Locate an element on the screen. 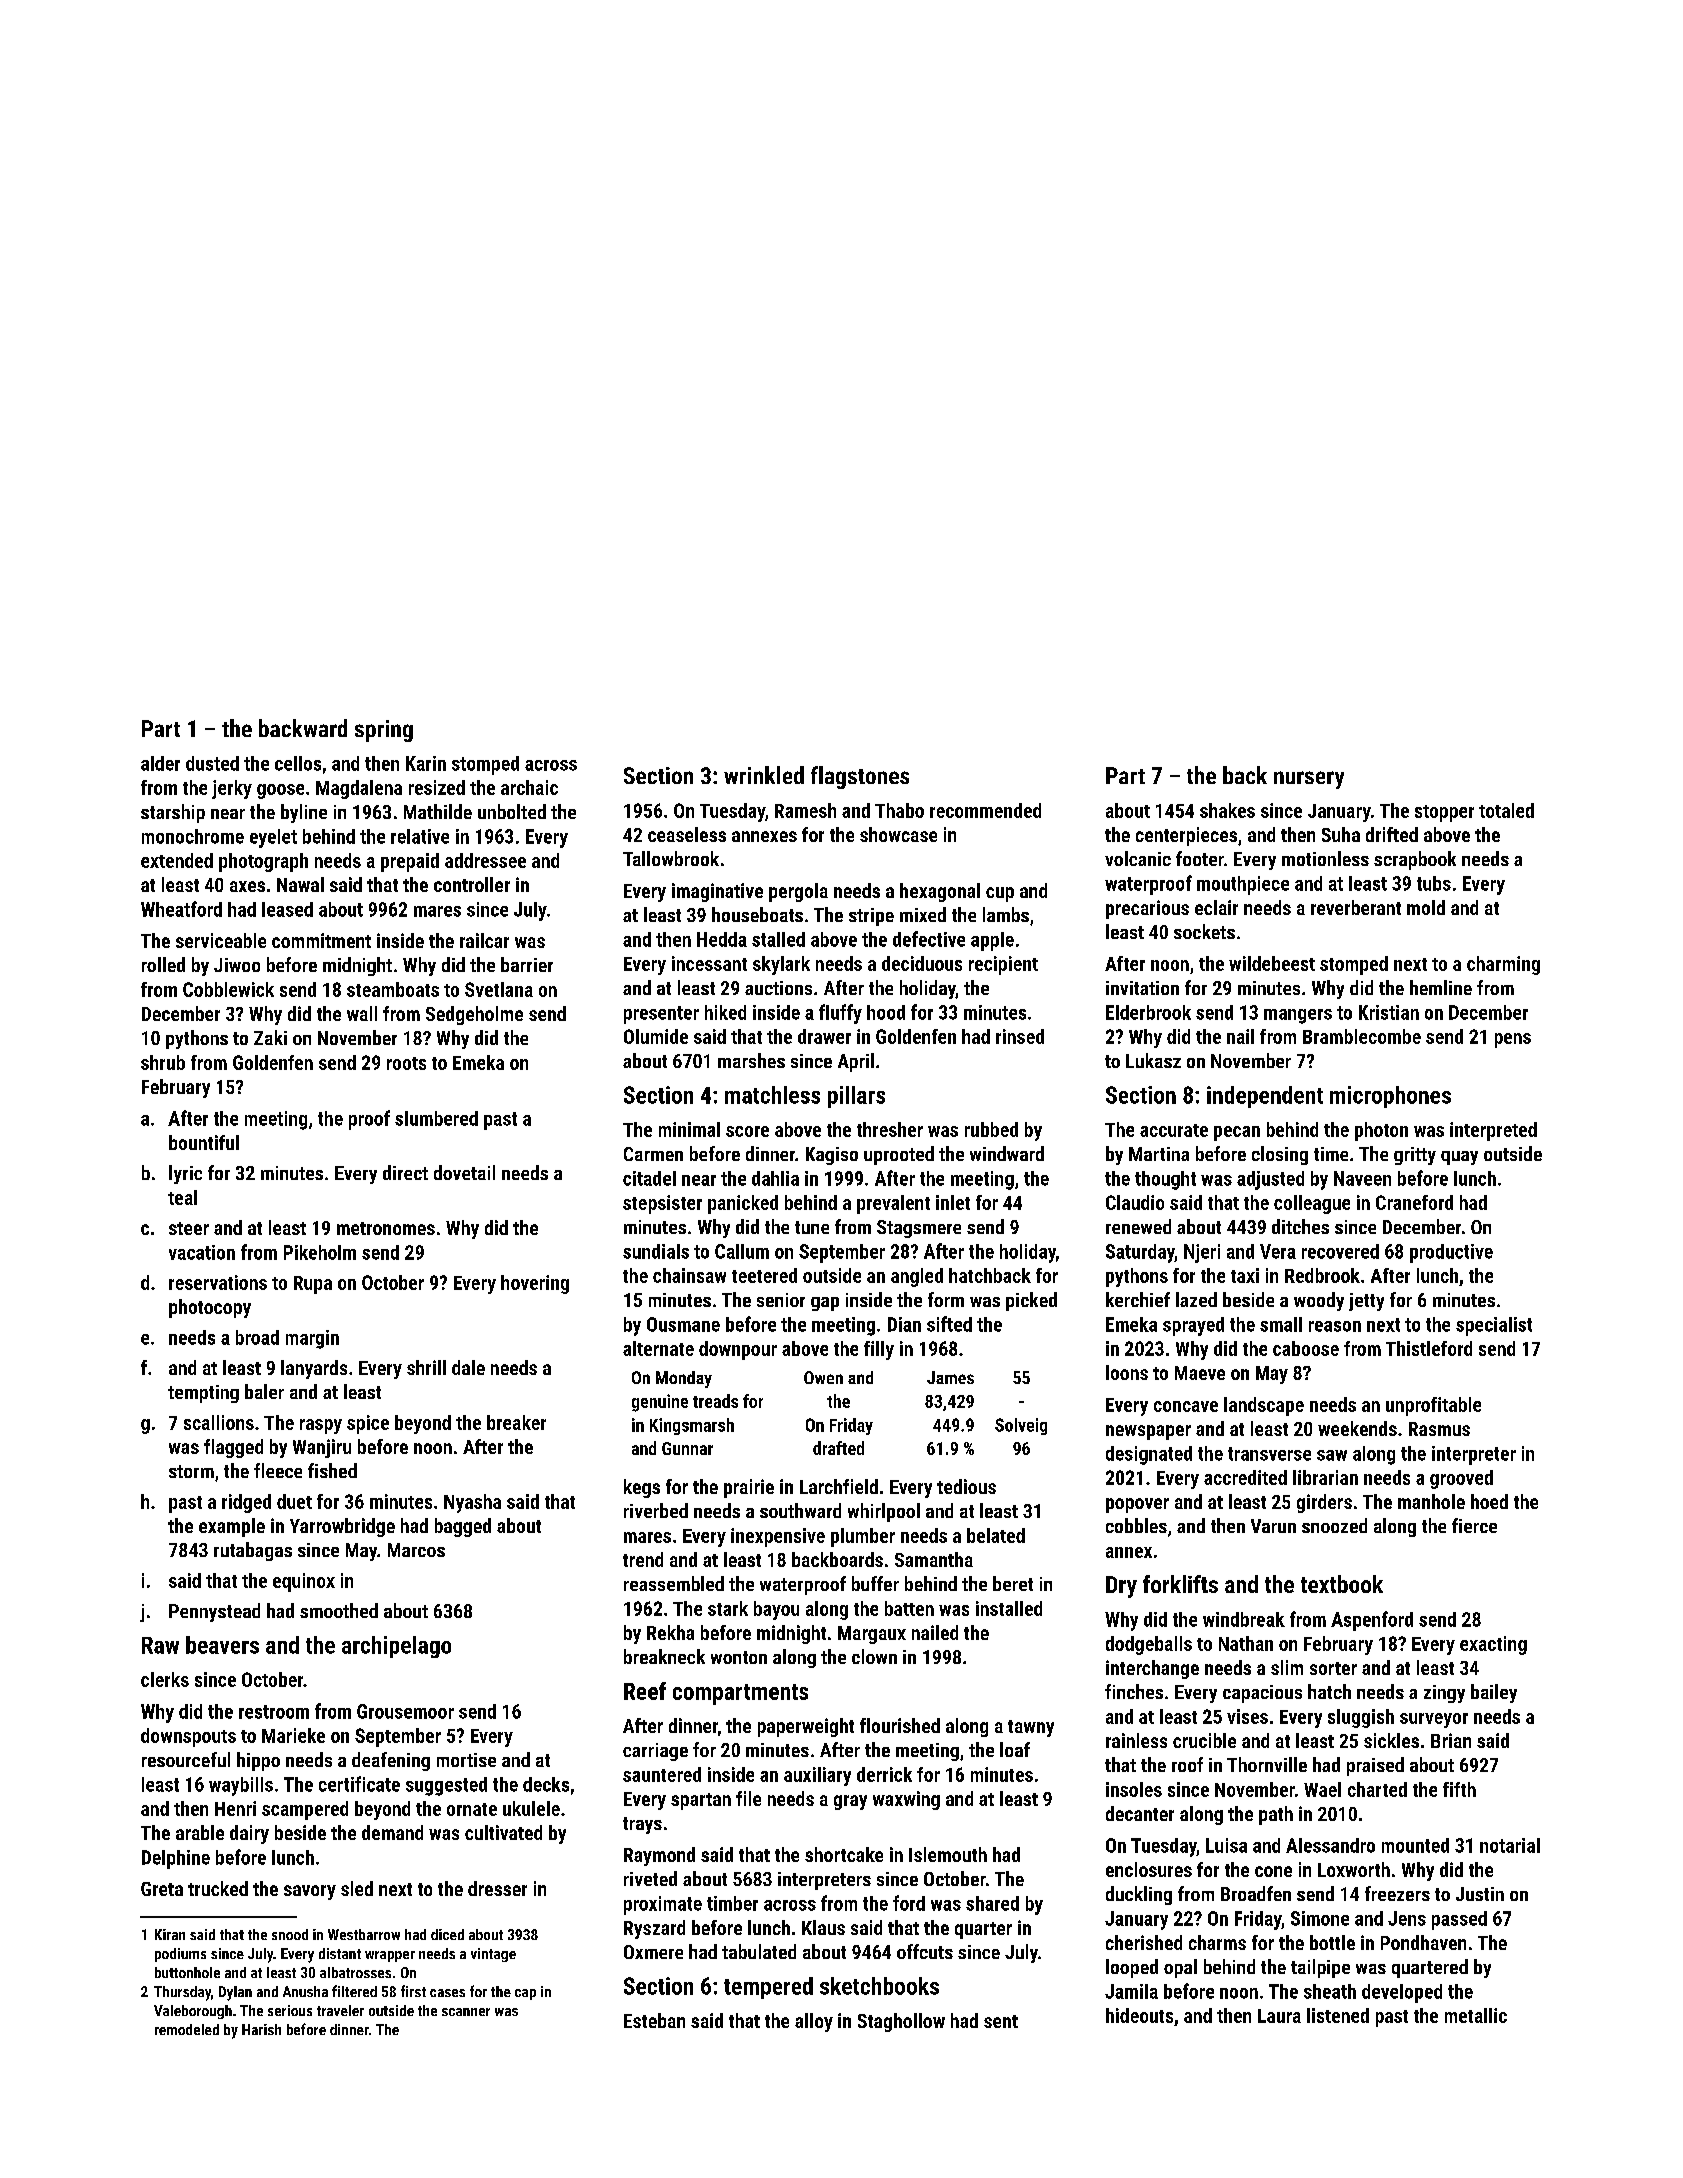 This screenshot has height=2178, width=1683. Dian is located at coordinates (904, 1324).
